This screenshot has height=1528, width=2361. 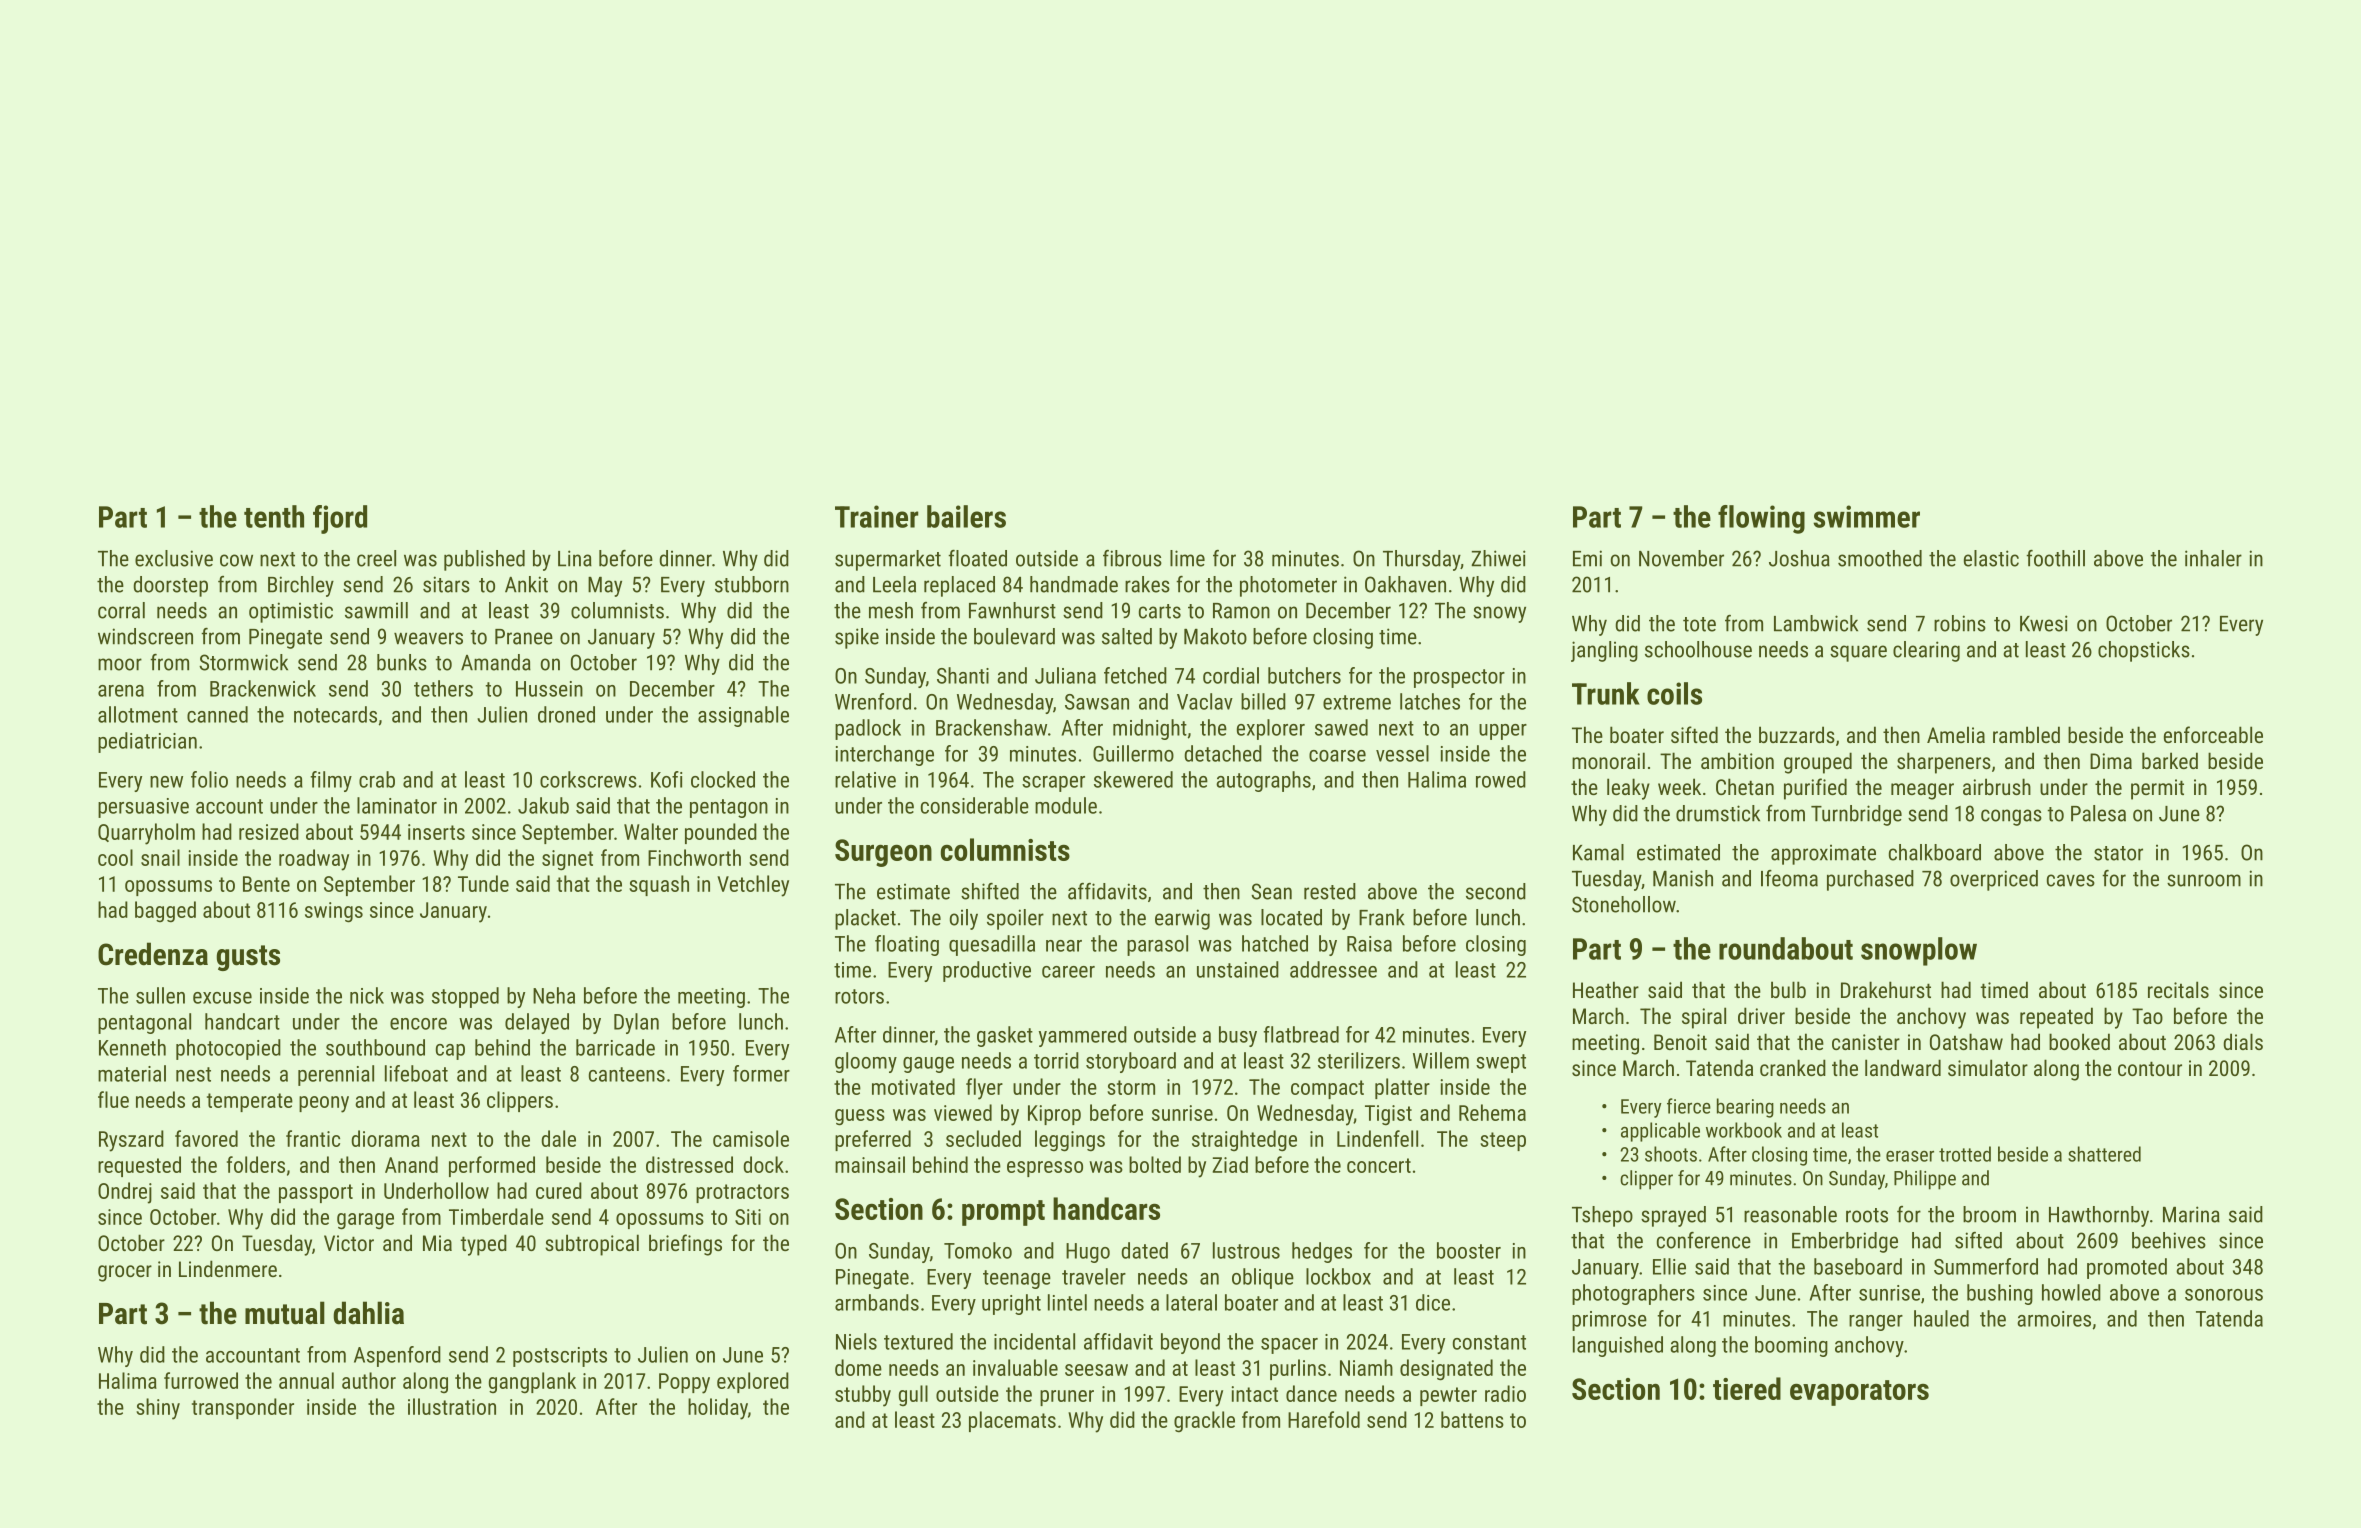 What do you see at coordinates (256, 1164) in the screenshot?
I see `folders` at bounding box center [256, 1164].
